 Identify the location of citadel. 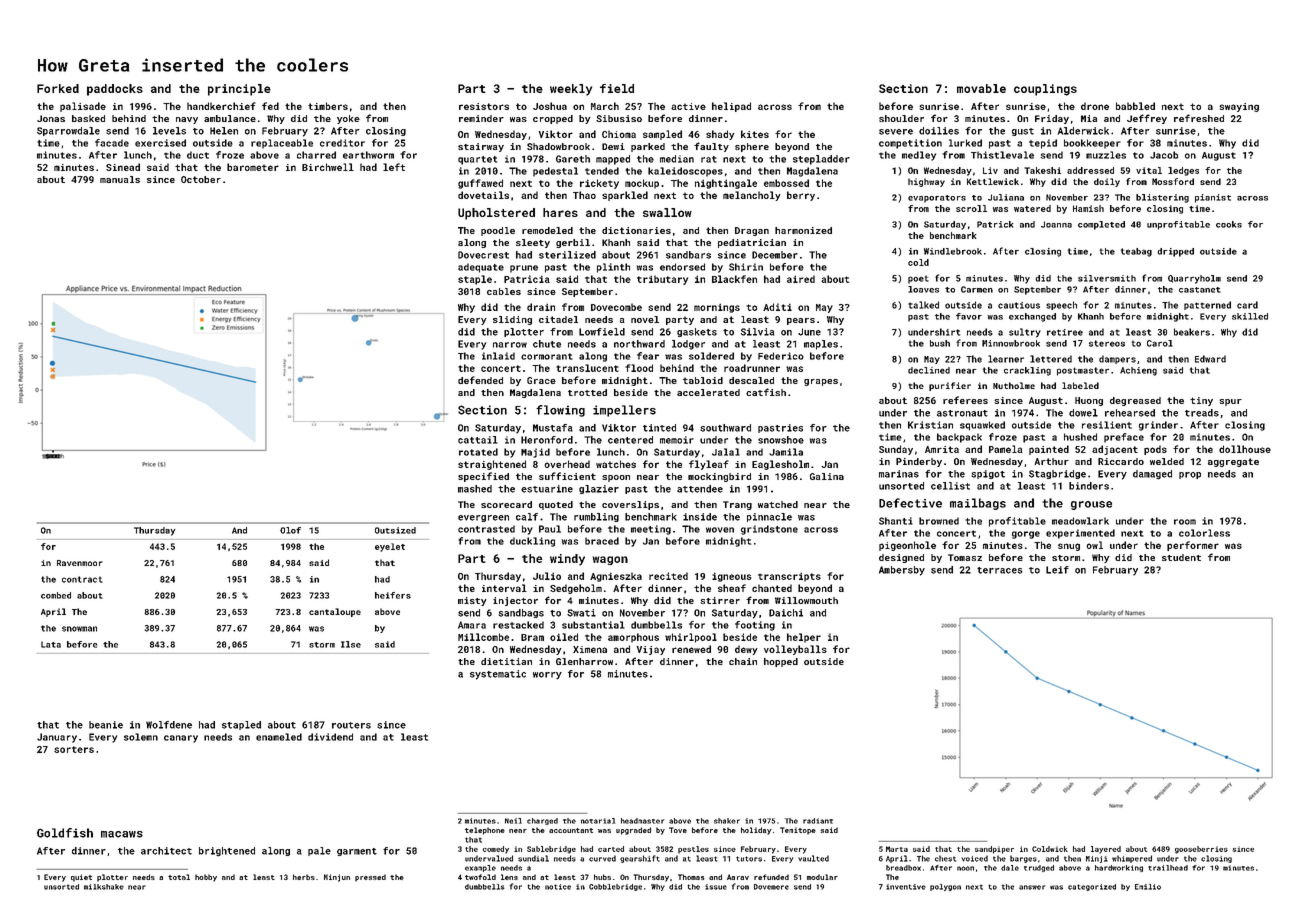
(558, 319).
